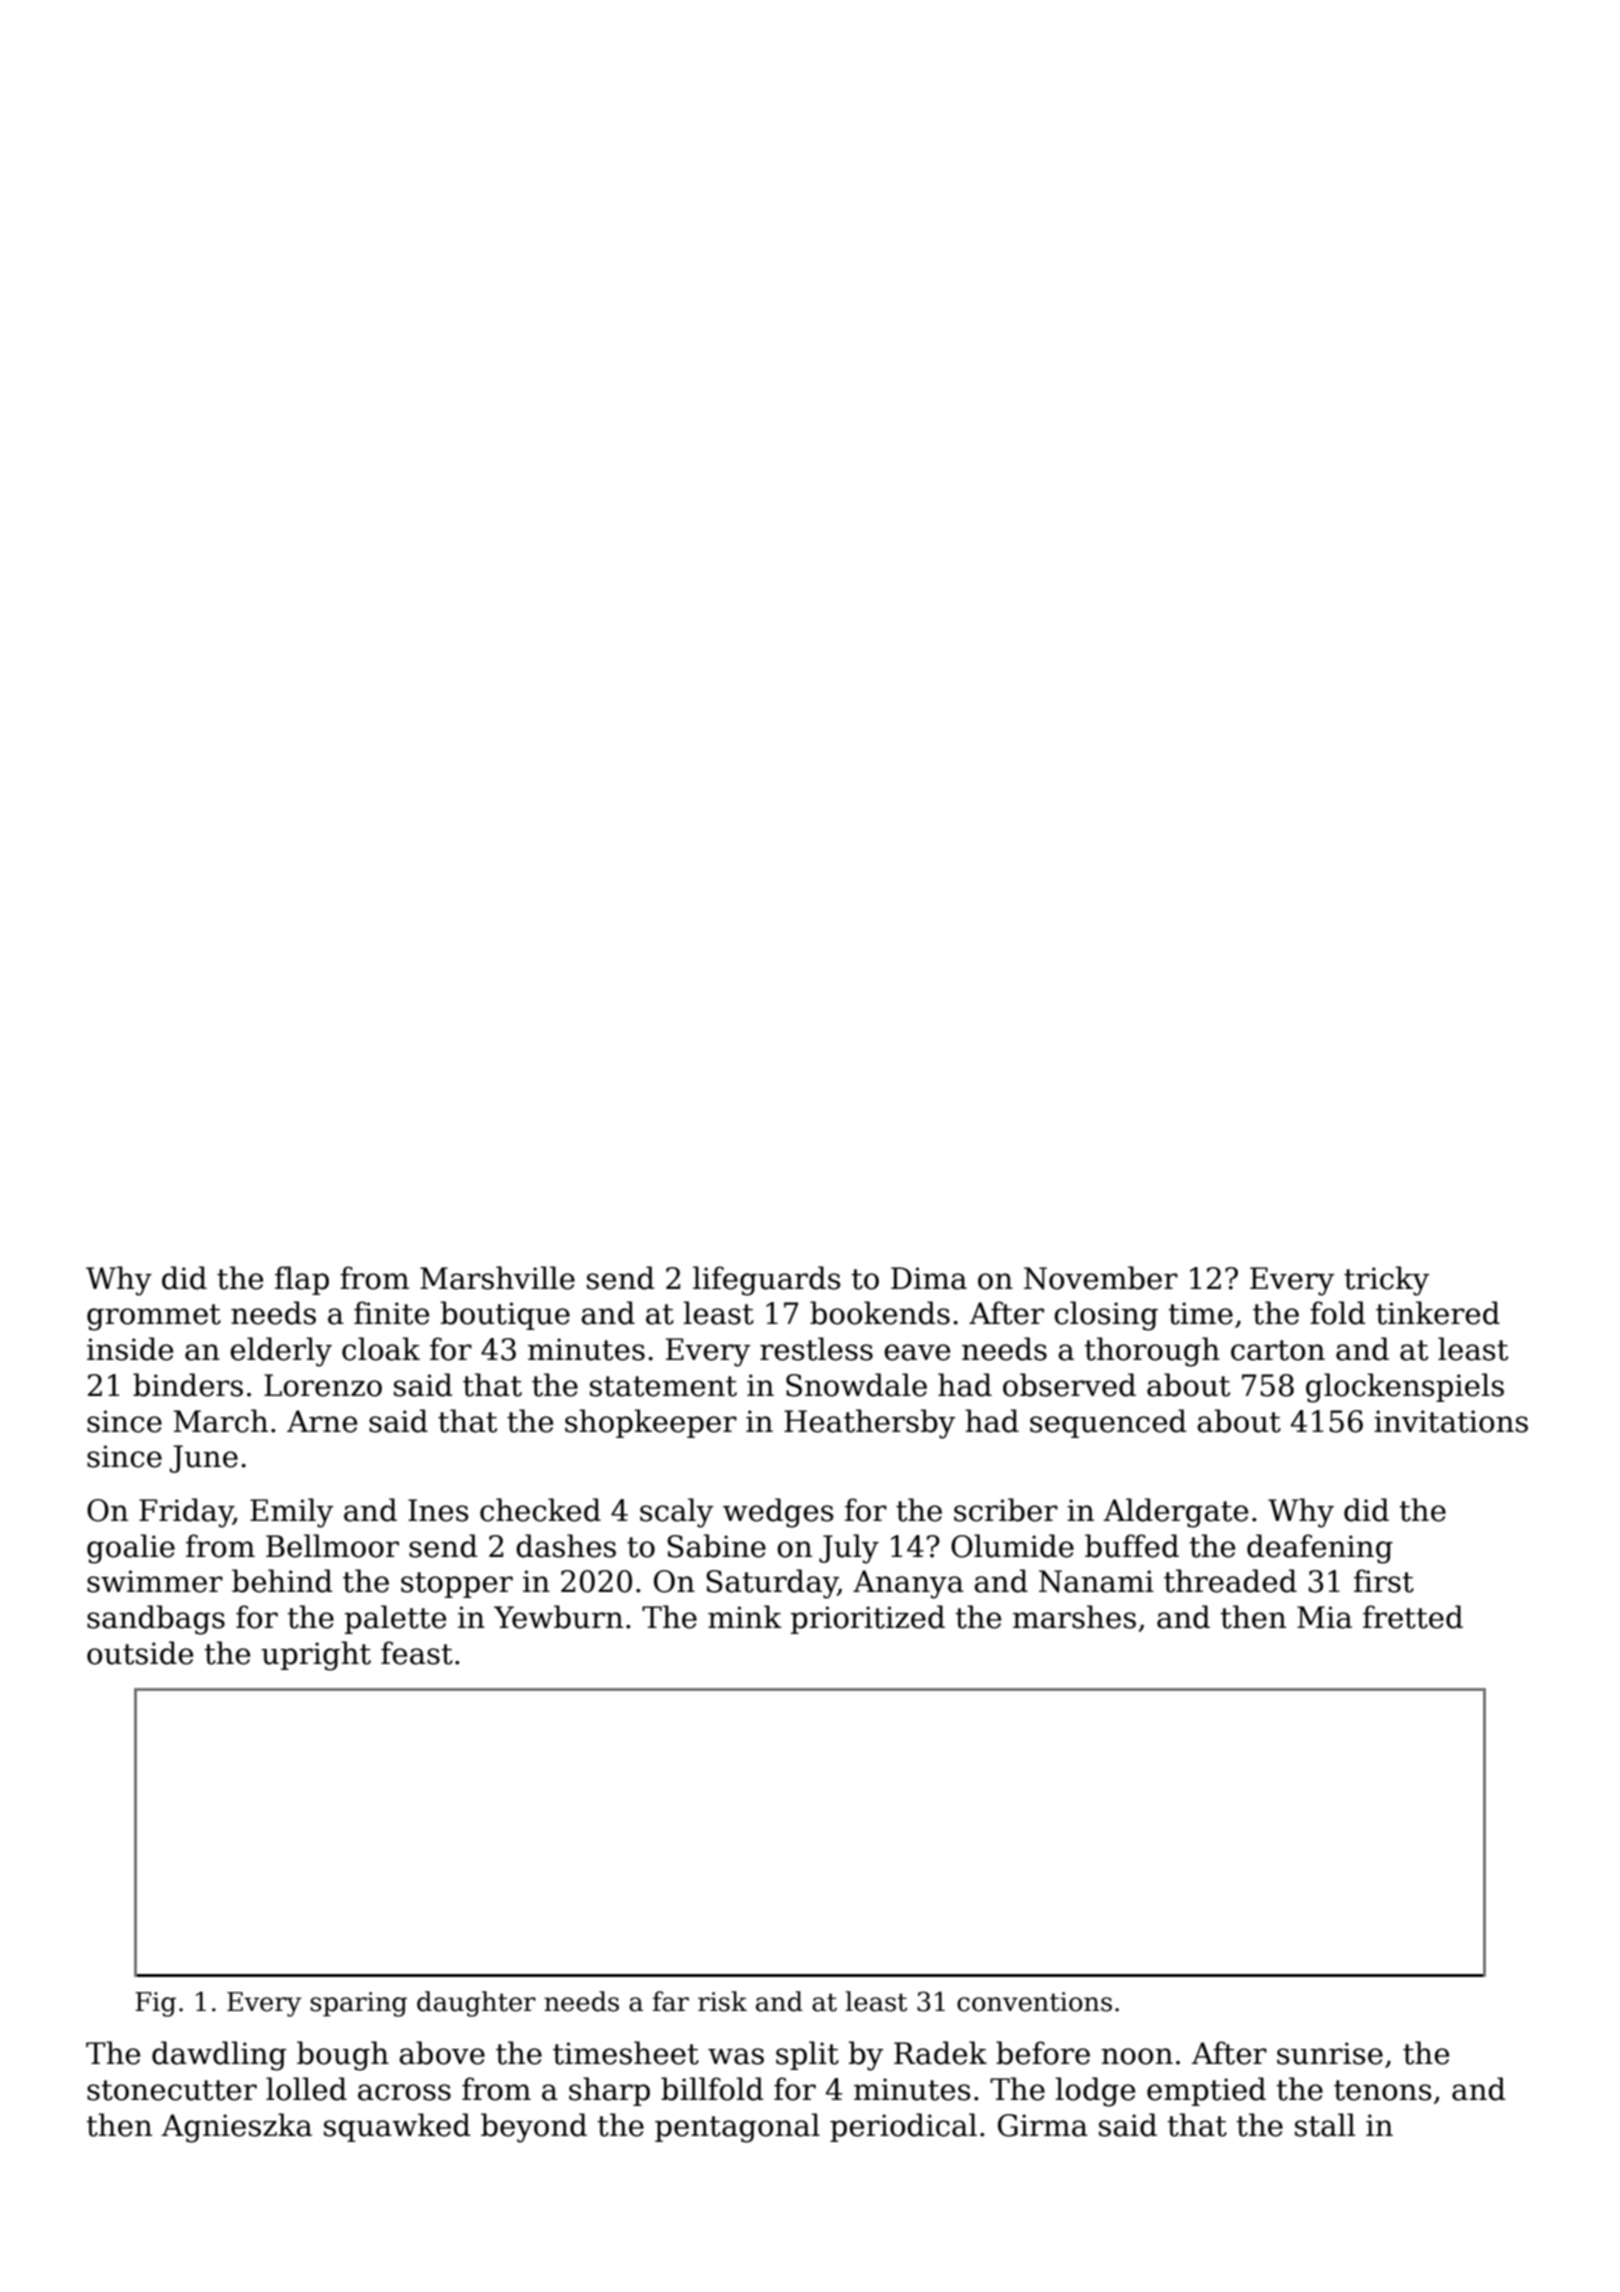 This screenshot has height=2292, width=1620. What do you see at coordinates (204, 1459) in the screenshot?
I see `June` at bounding box center [204, 1459].
